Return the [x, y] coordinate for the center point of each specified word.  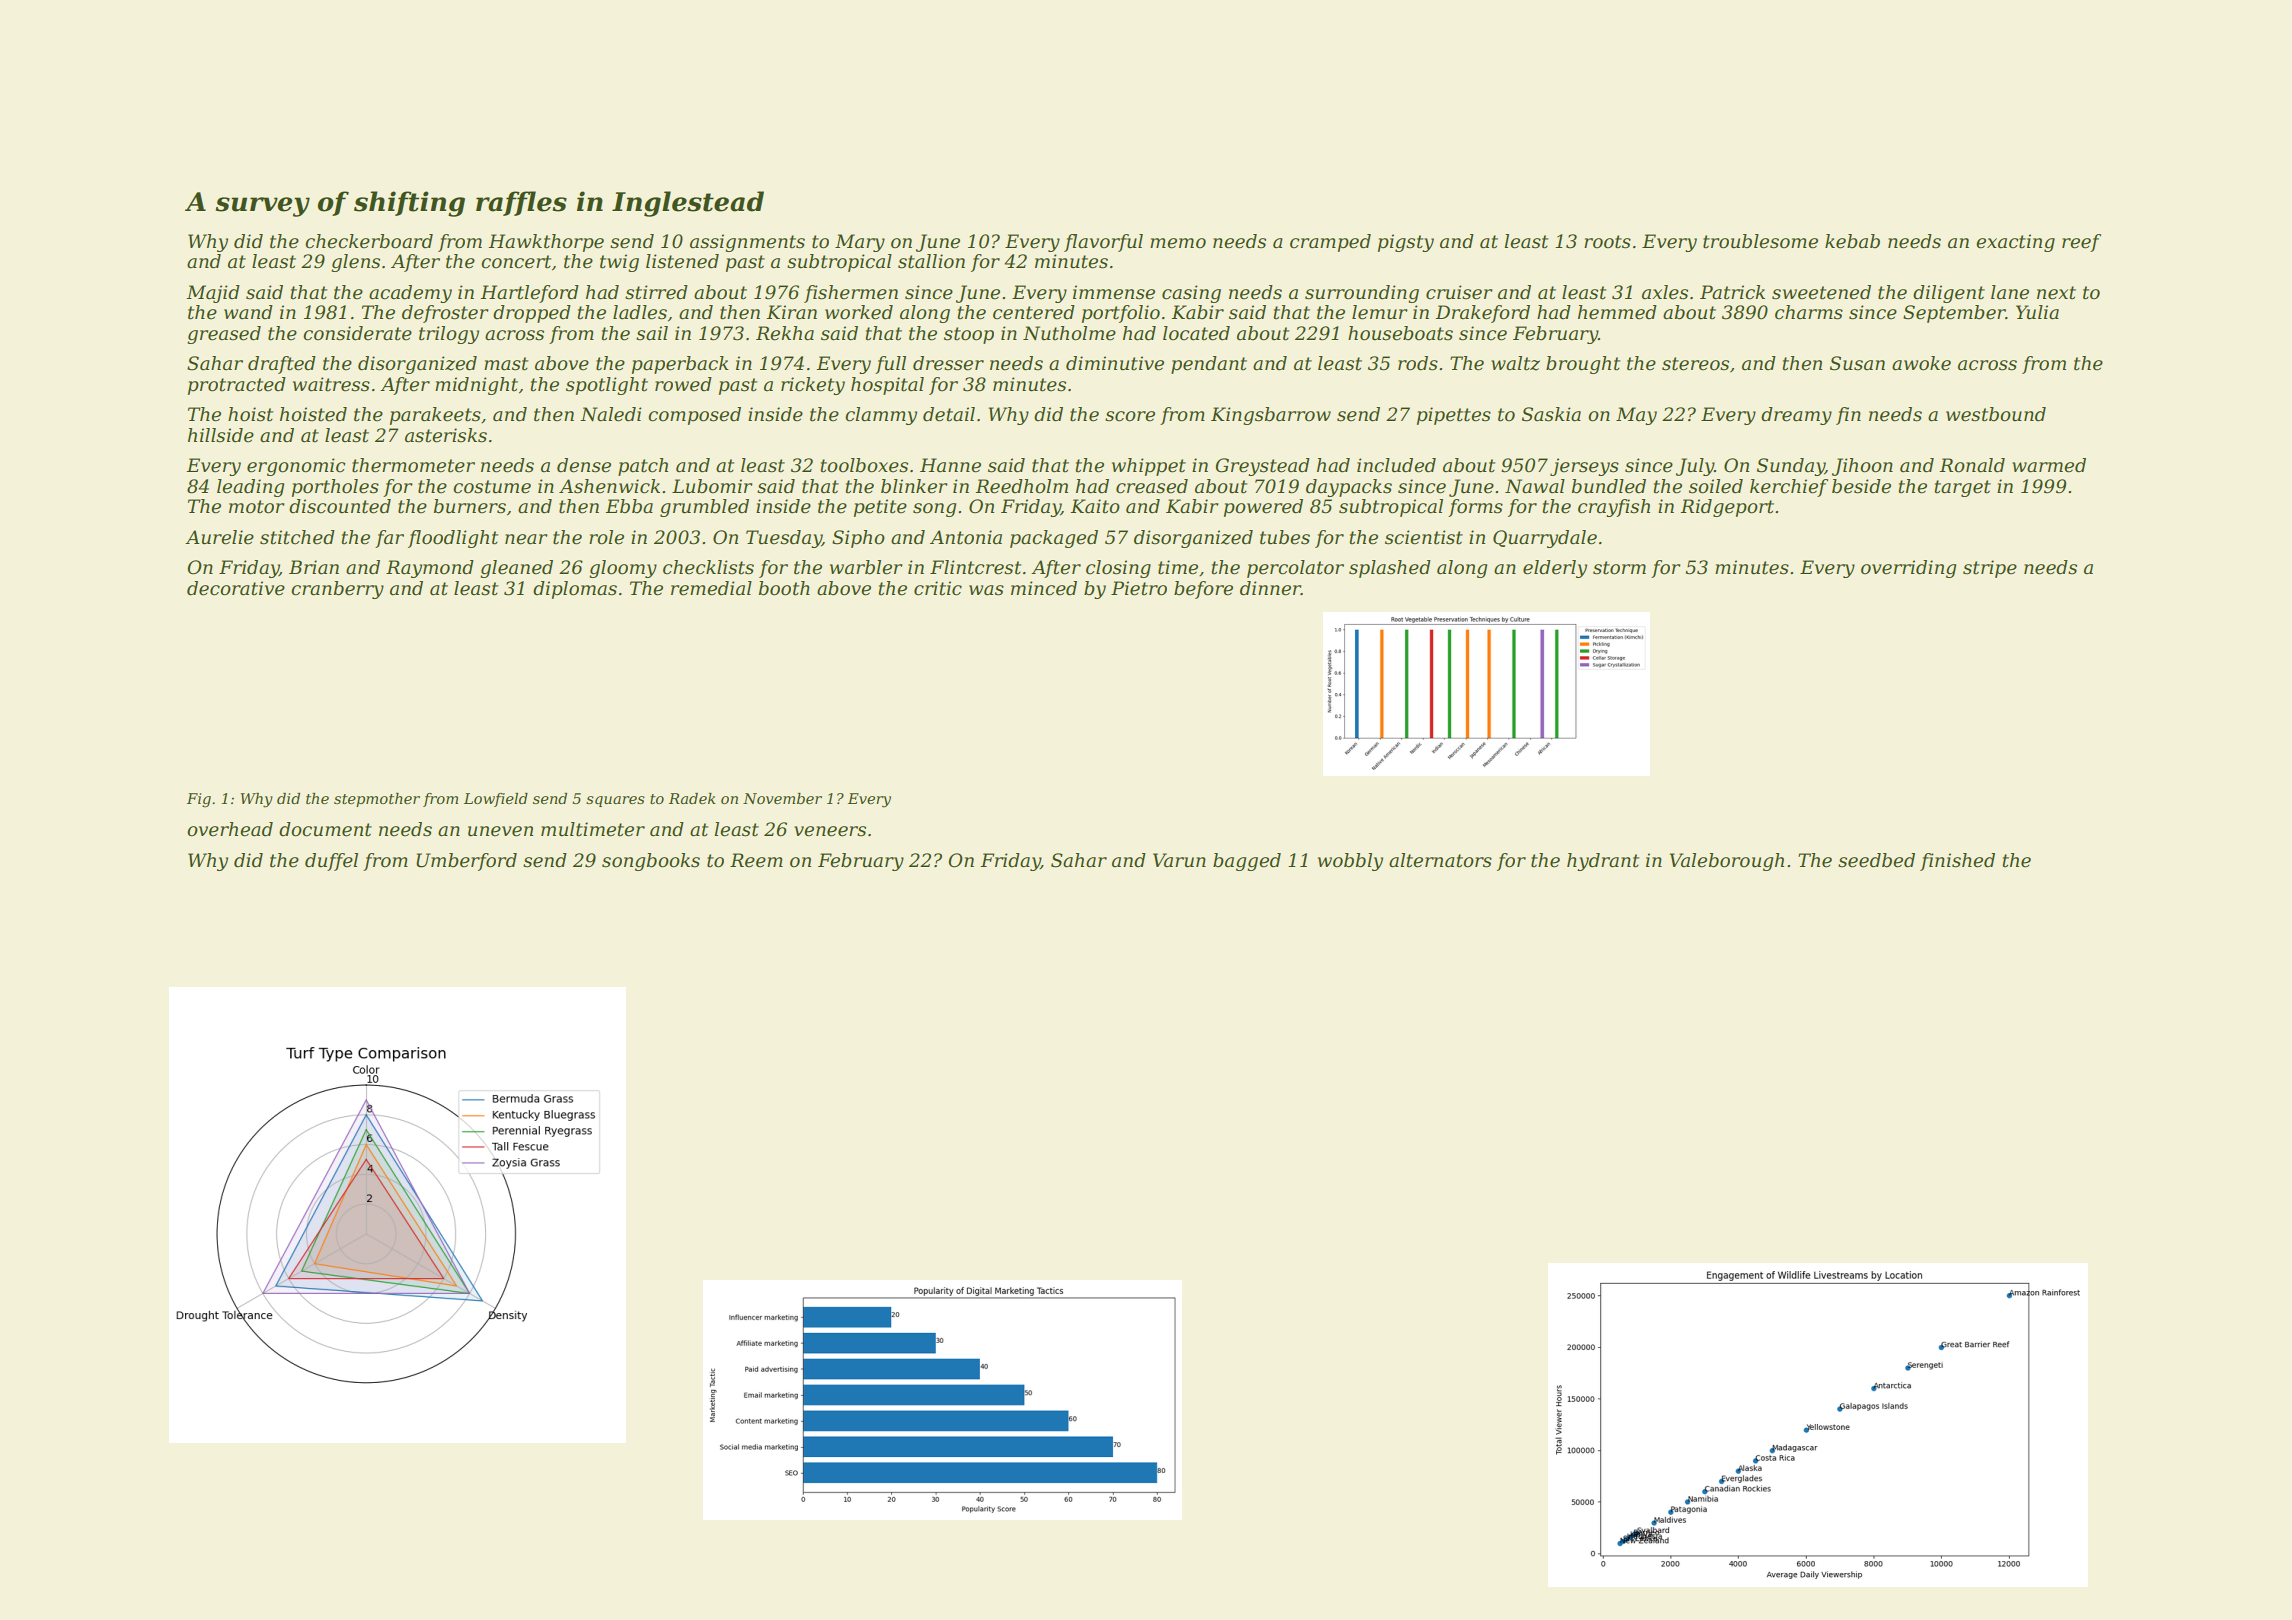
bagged [1247, 862]
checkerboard [369, 241]
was [986, 590]
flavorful [1103, 243]
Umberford [466, 862]
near [526, 539]
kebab [1852, 241]
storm [1619, 568]
